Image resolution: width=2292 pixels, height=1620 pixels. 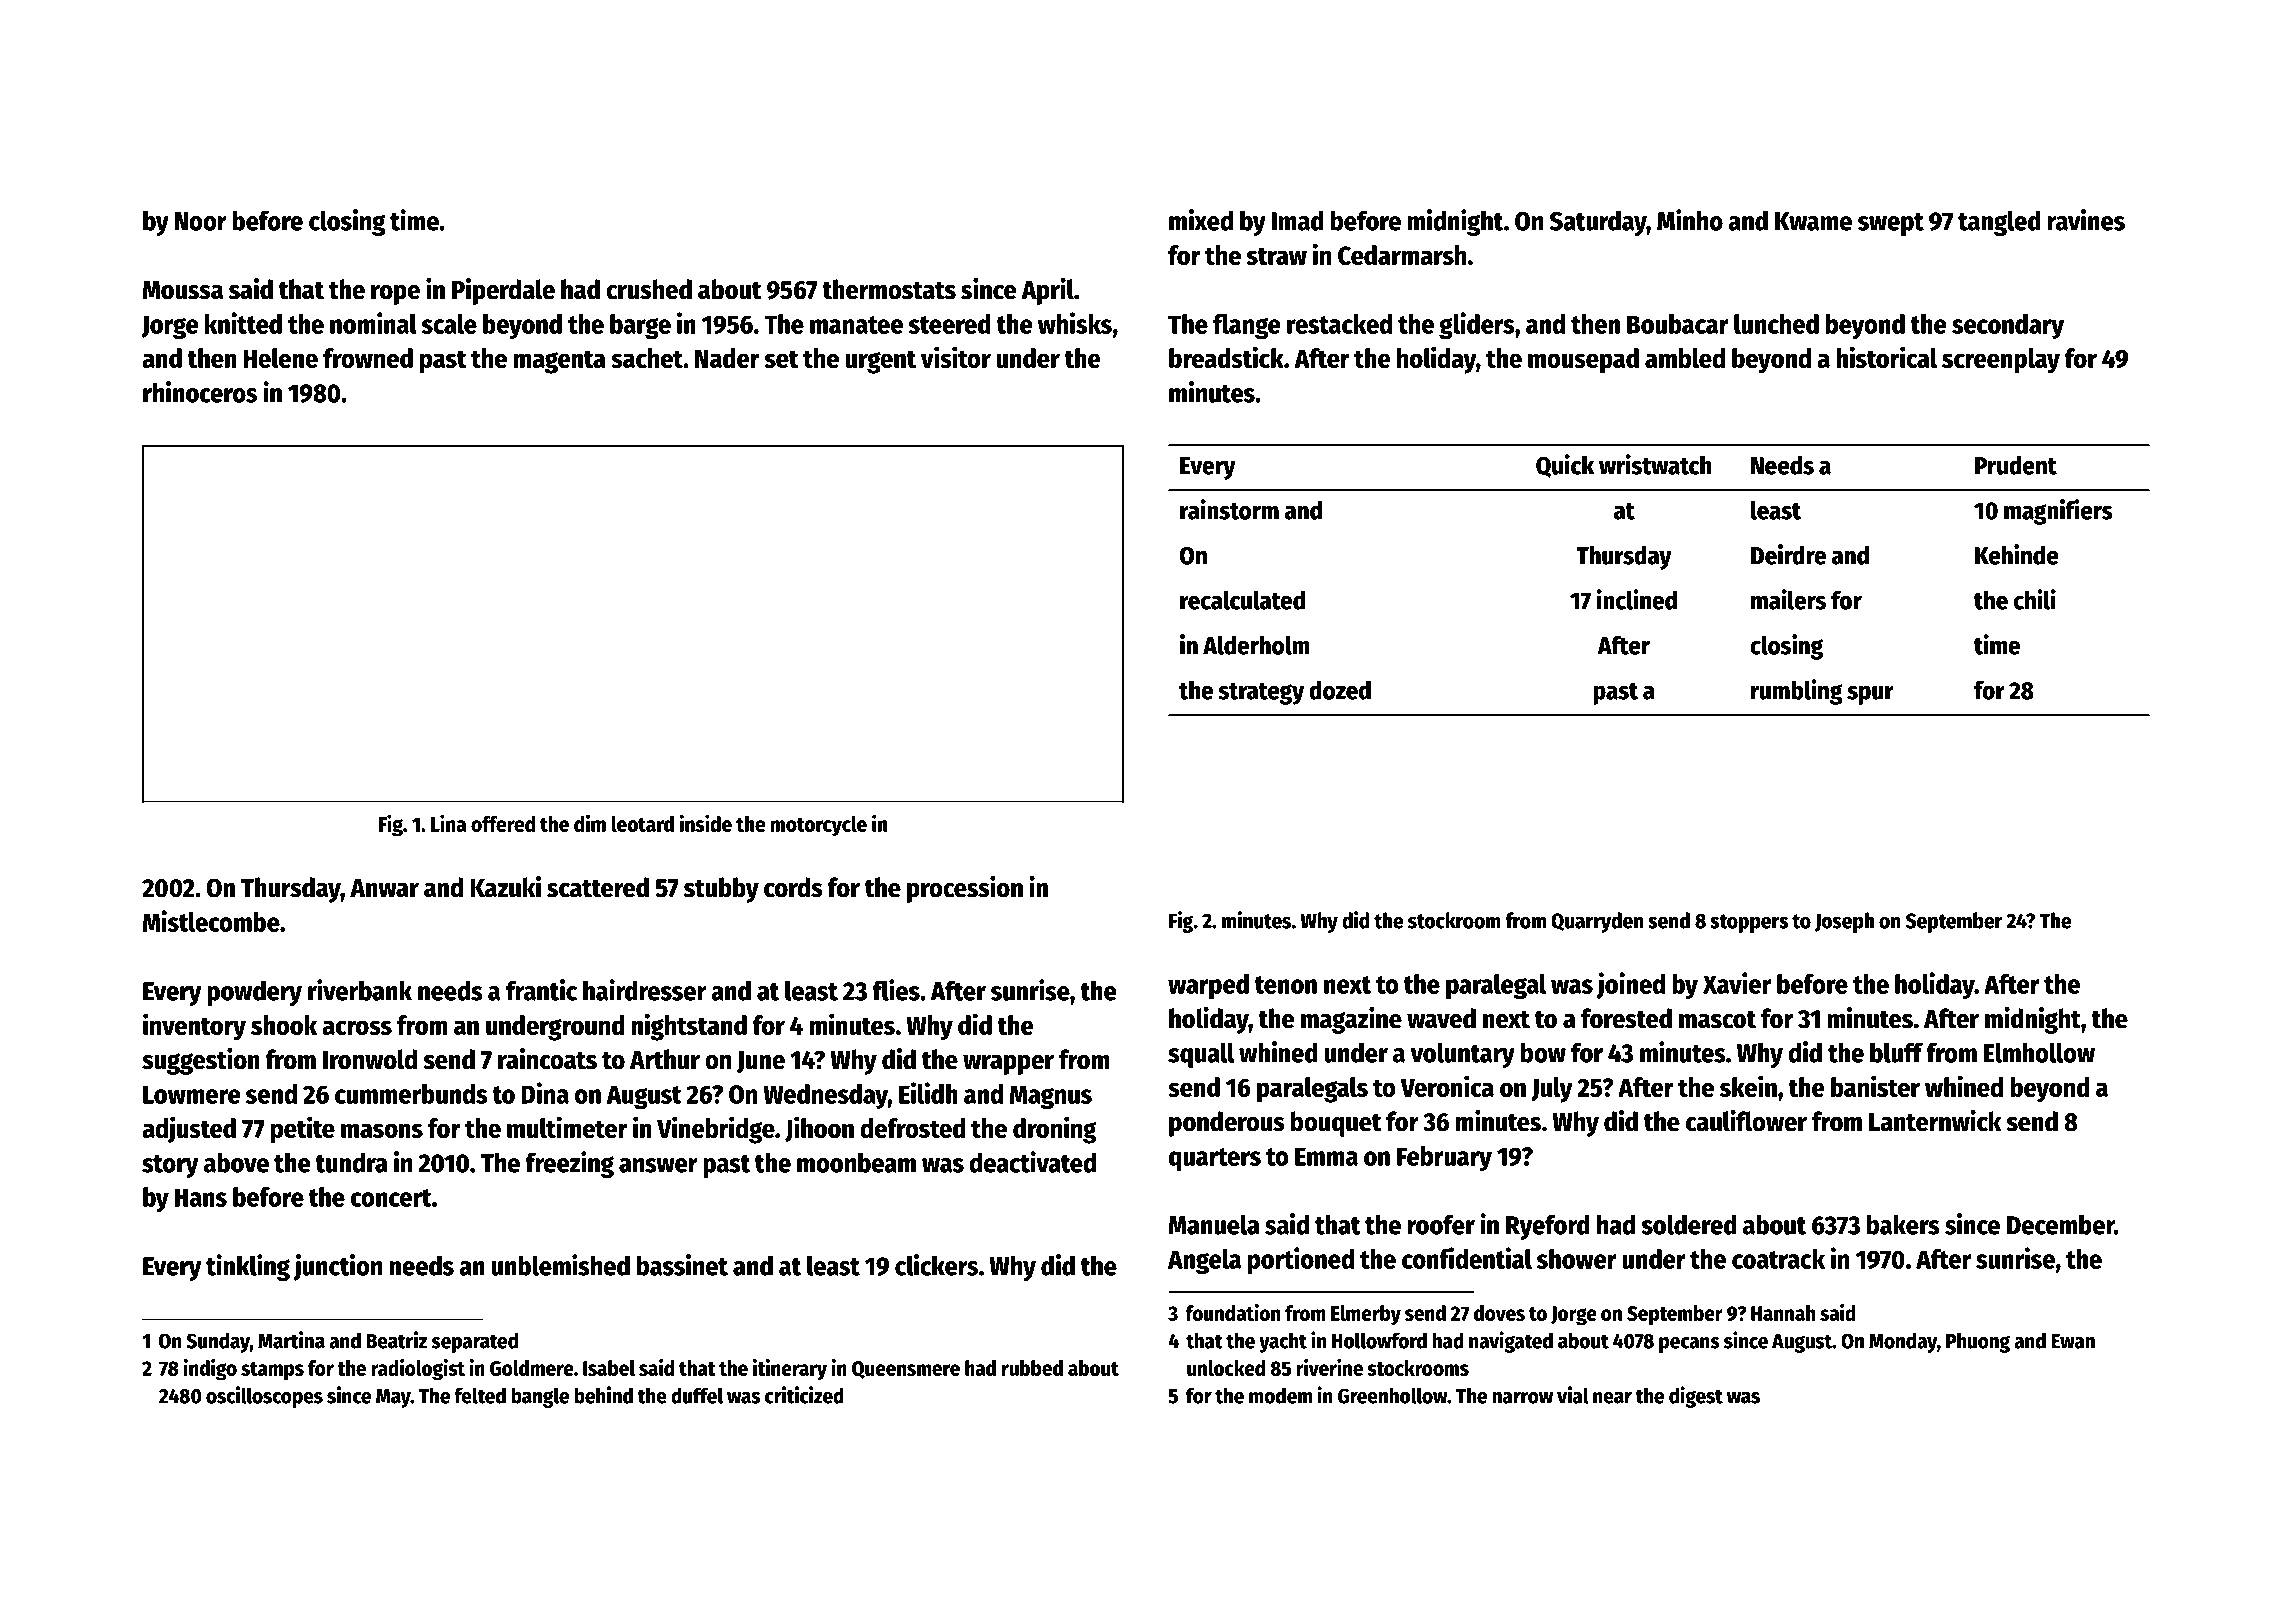 What do you see at coordinates (965, 889) in the screenshot?
I see `procession` at bounding box center [965, 889].
